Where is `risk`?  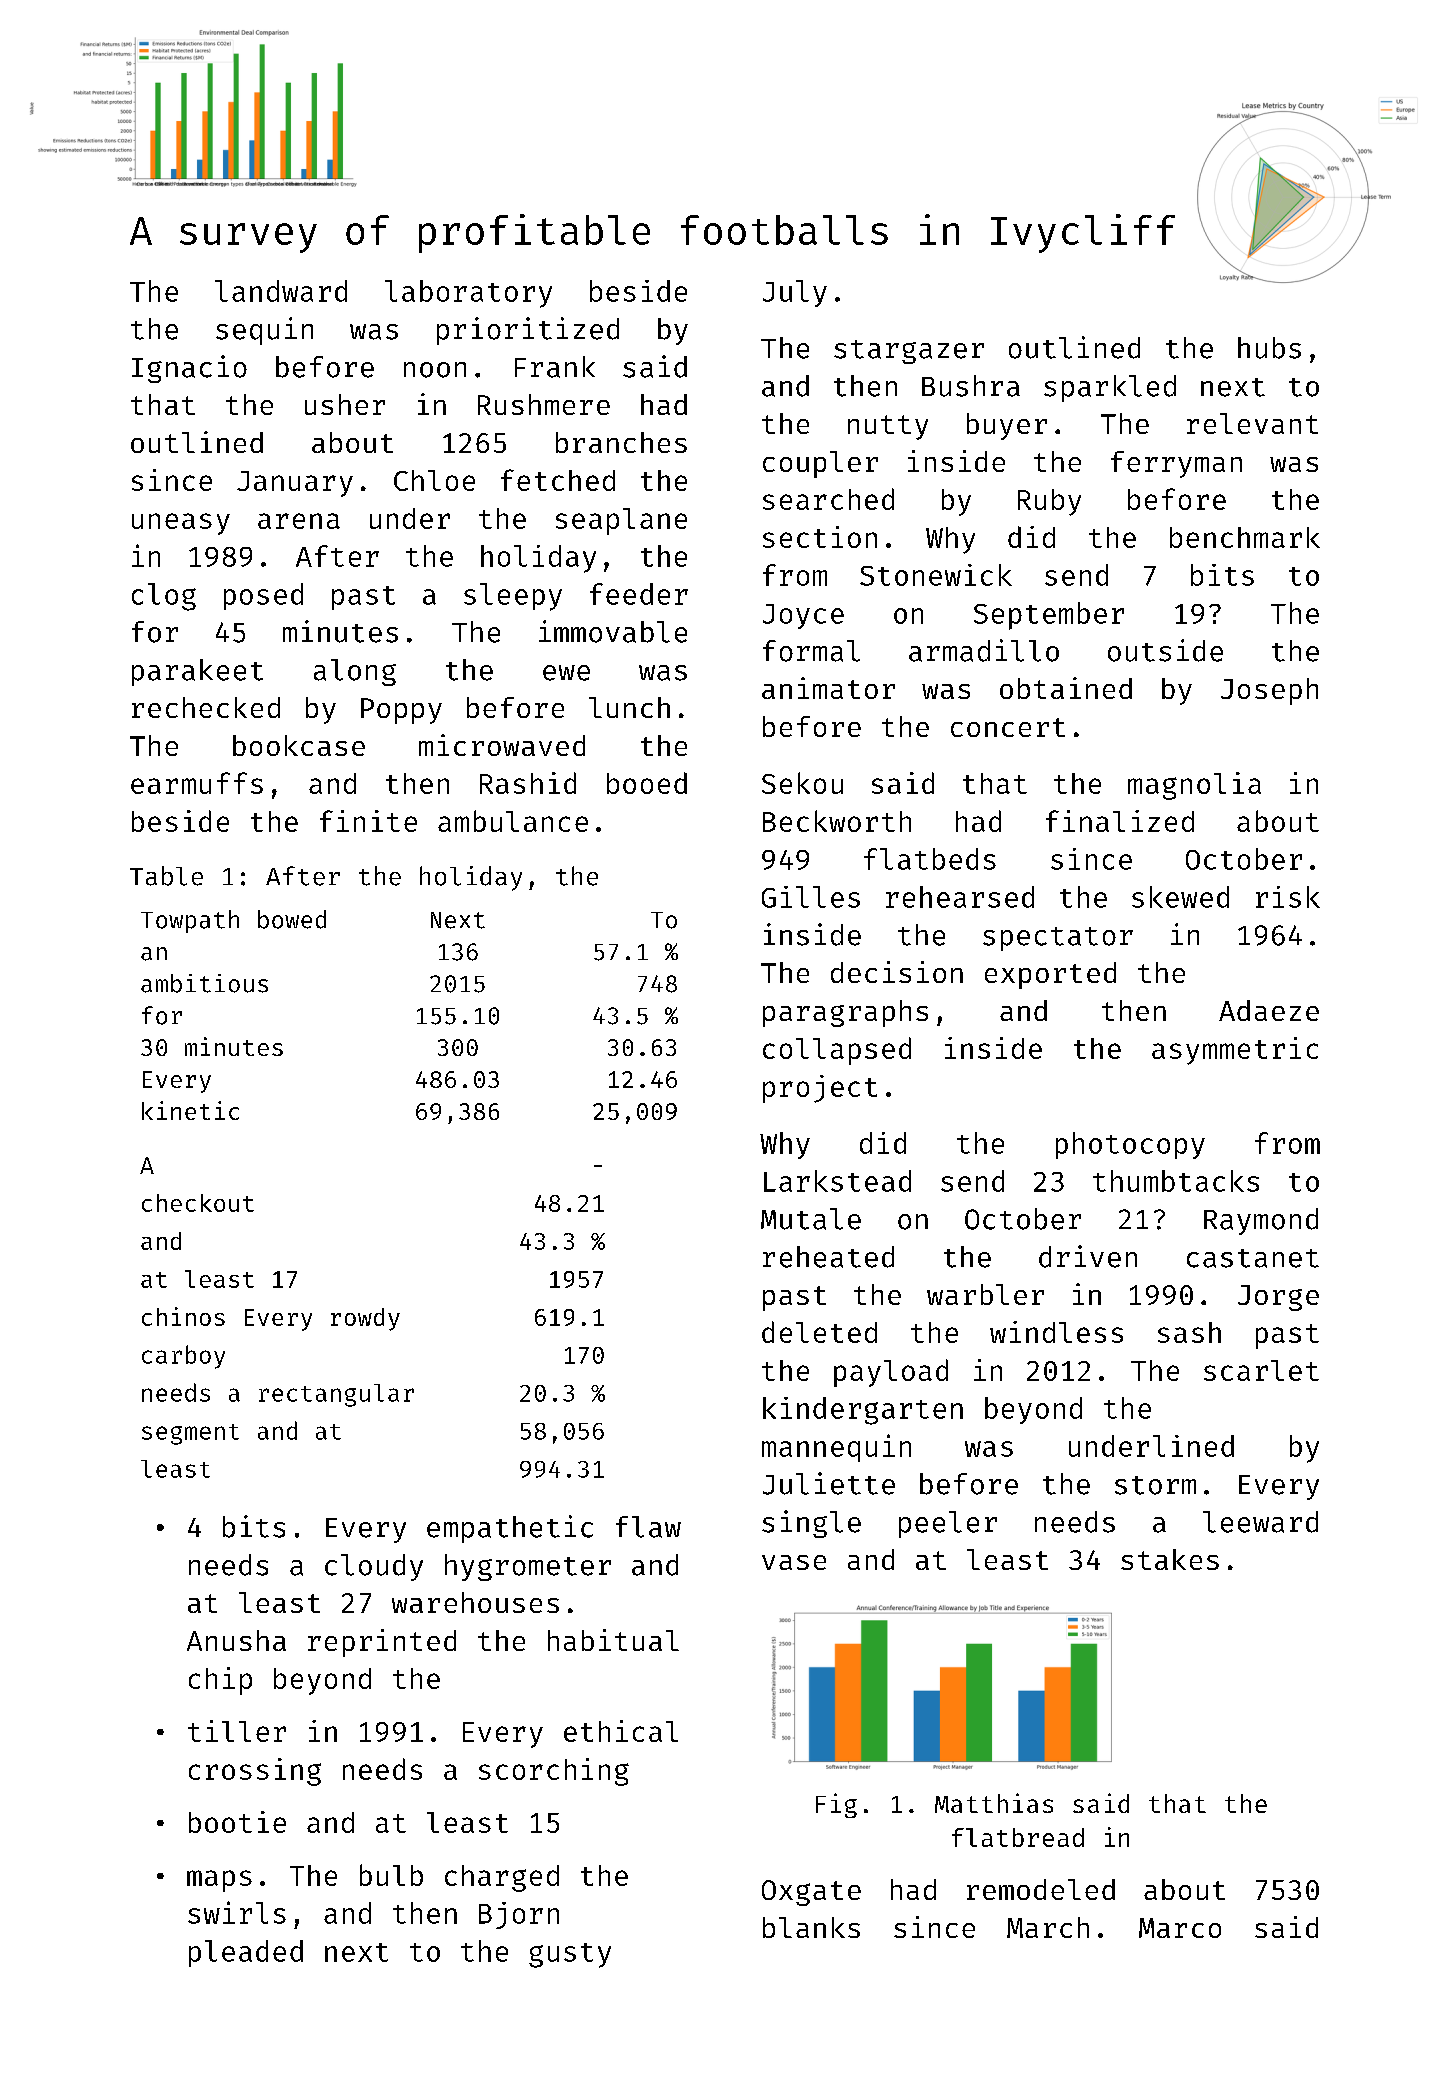 risk is located at coordinates (1288, 897).
